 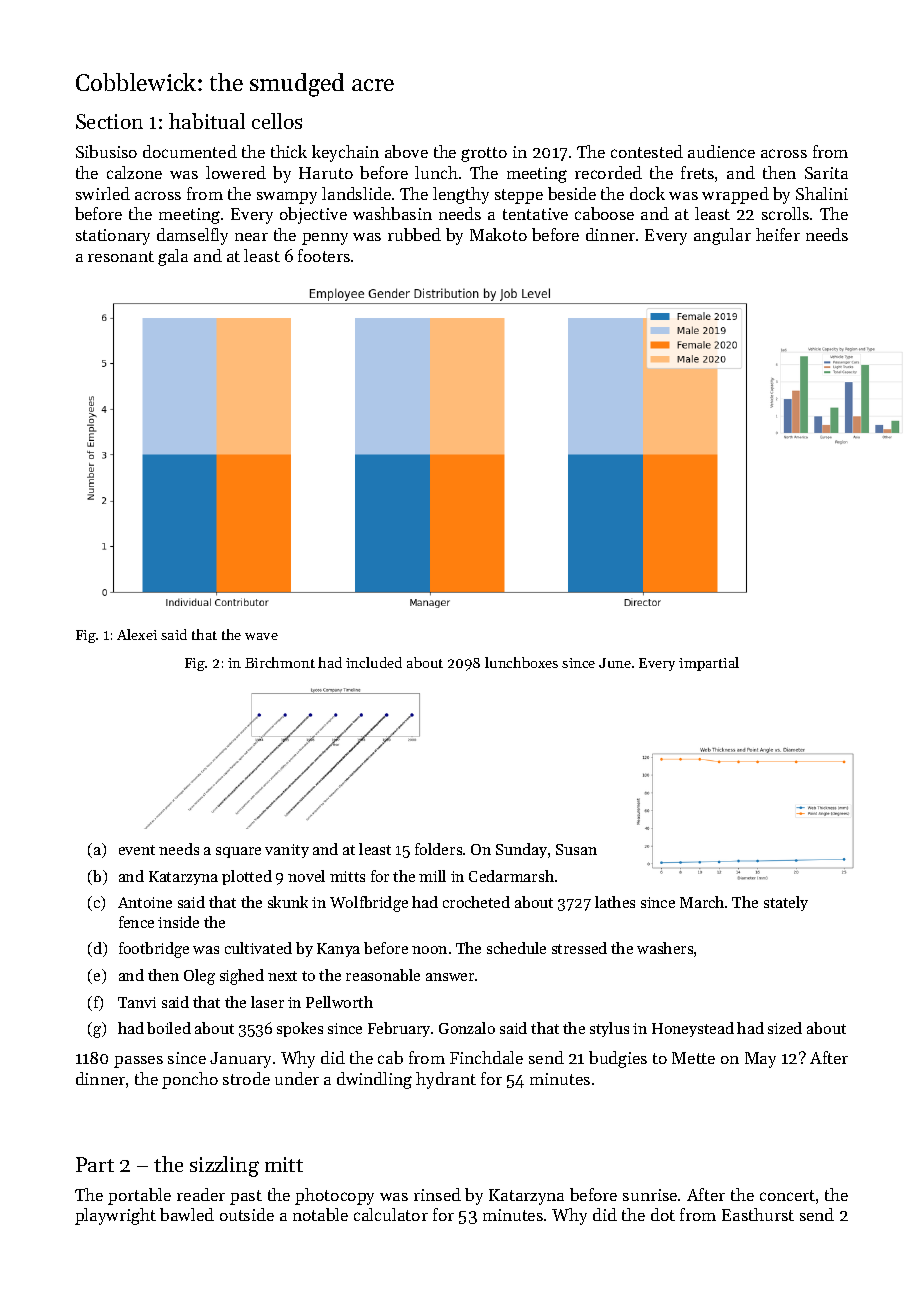 What do you see at coordinates (238, 852) in the document?
I see `square` at bounding box center [238, 852].
